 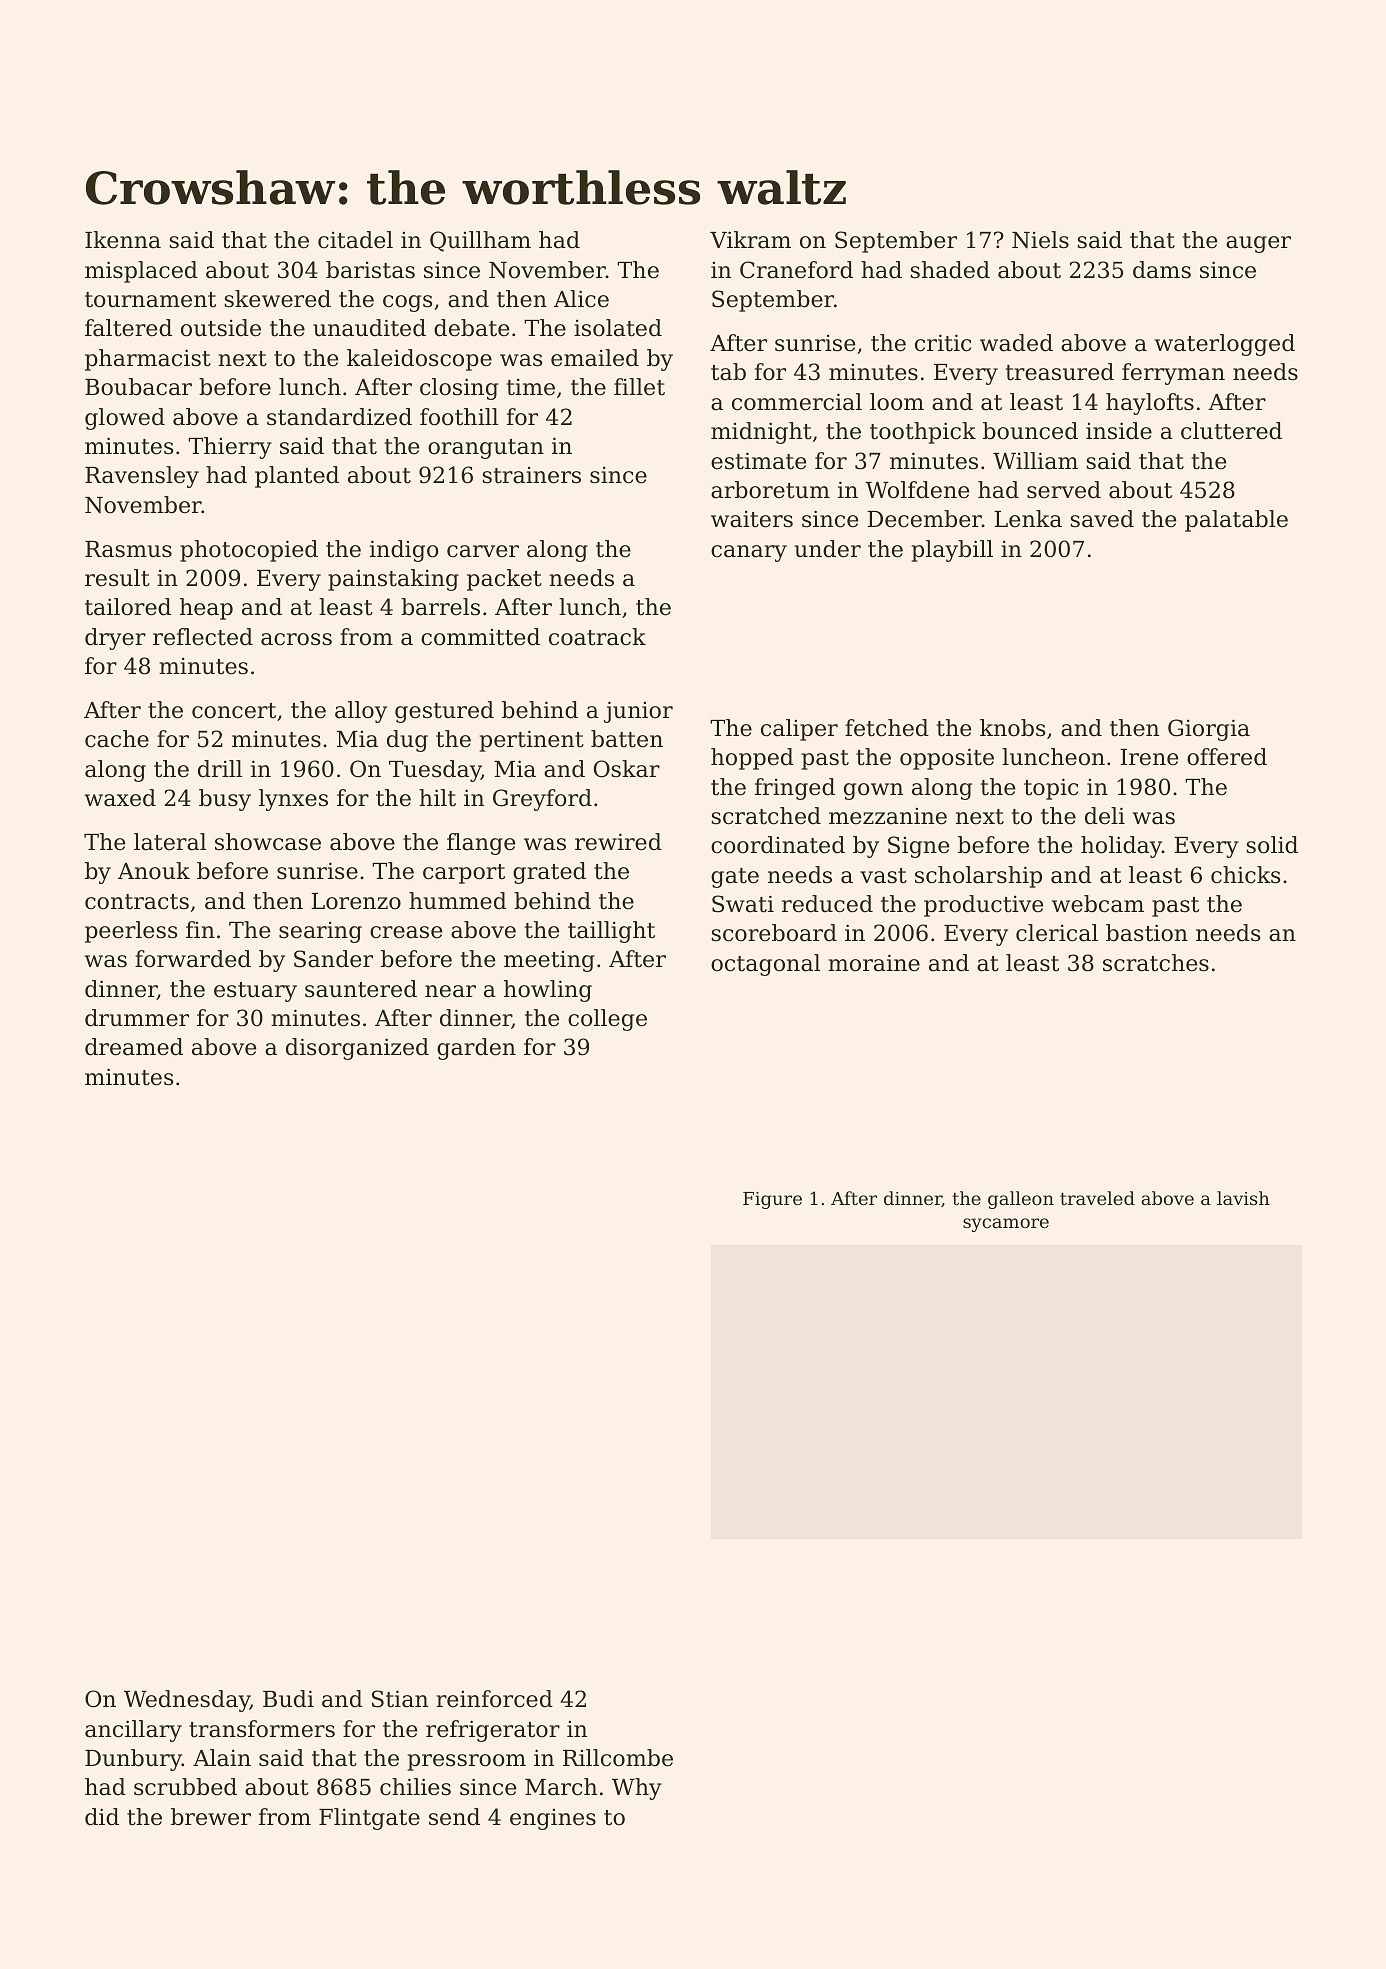 I want to click on Ikenna, so click(x=123, y=240).
